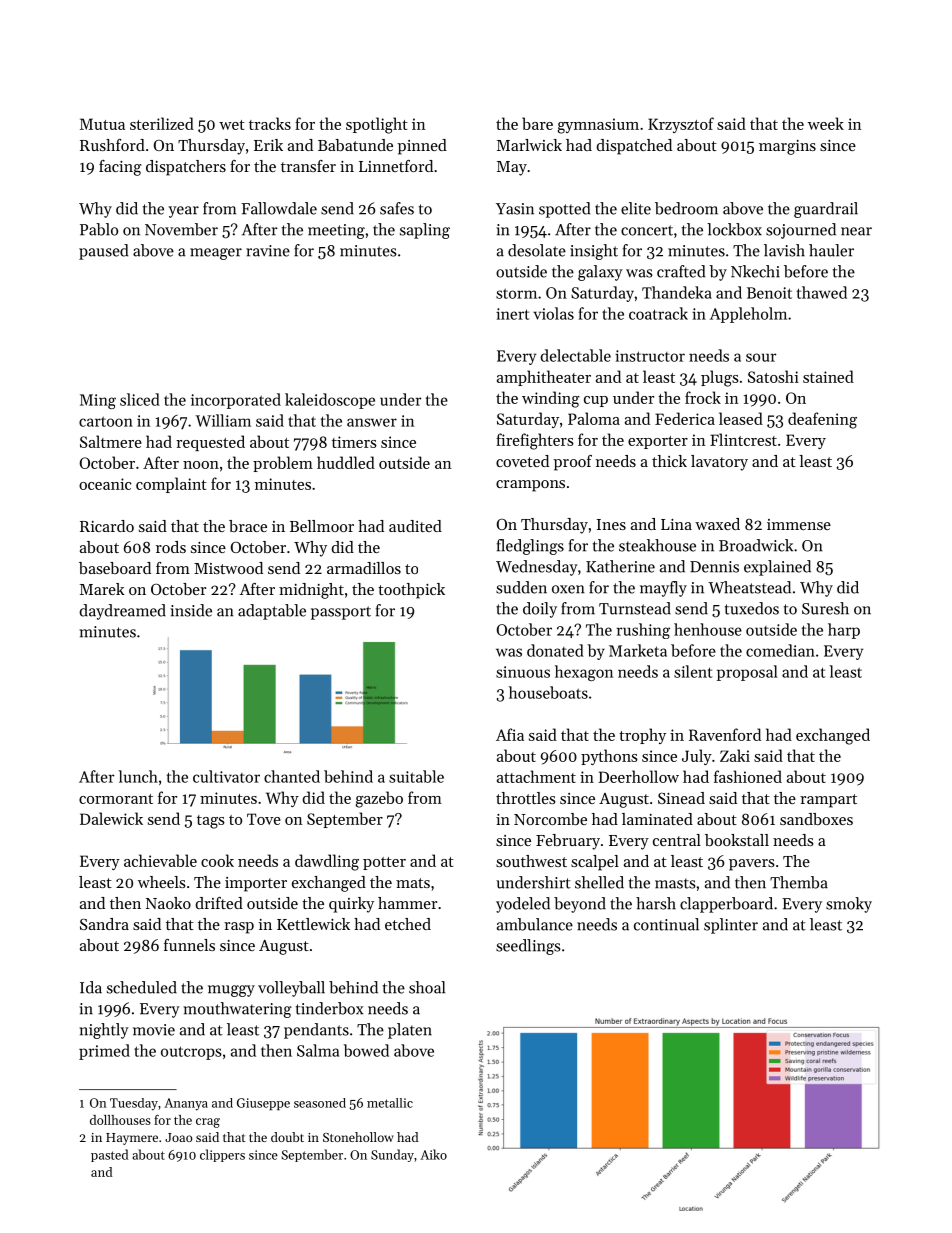  I want to click on shoal, so click(427, 987).
